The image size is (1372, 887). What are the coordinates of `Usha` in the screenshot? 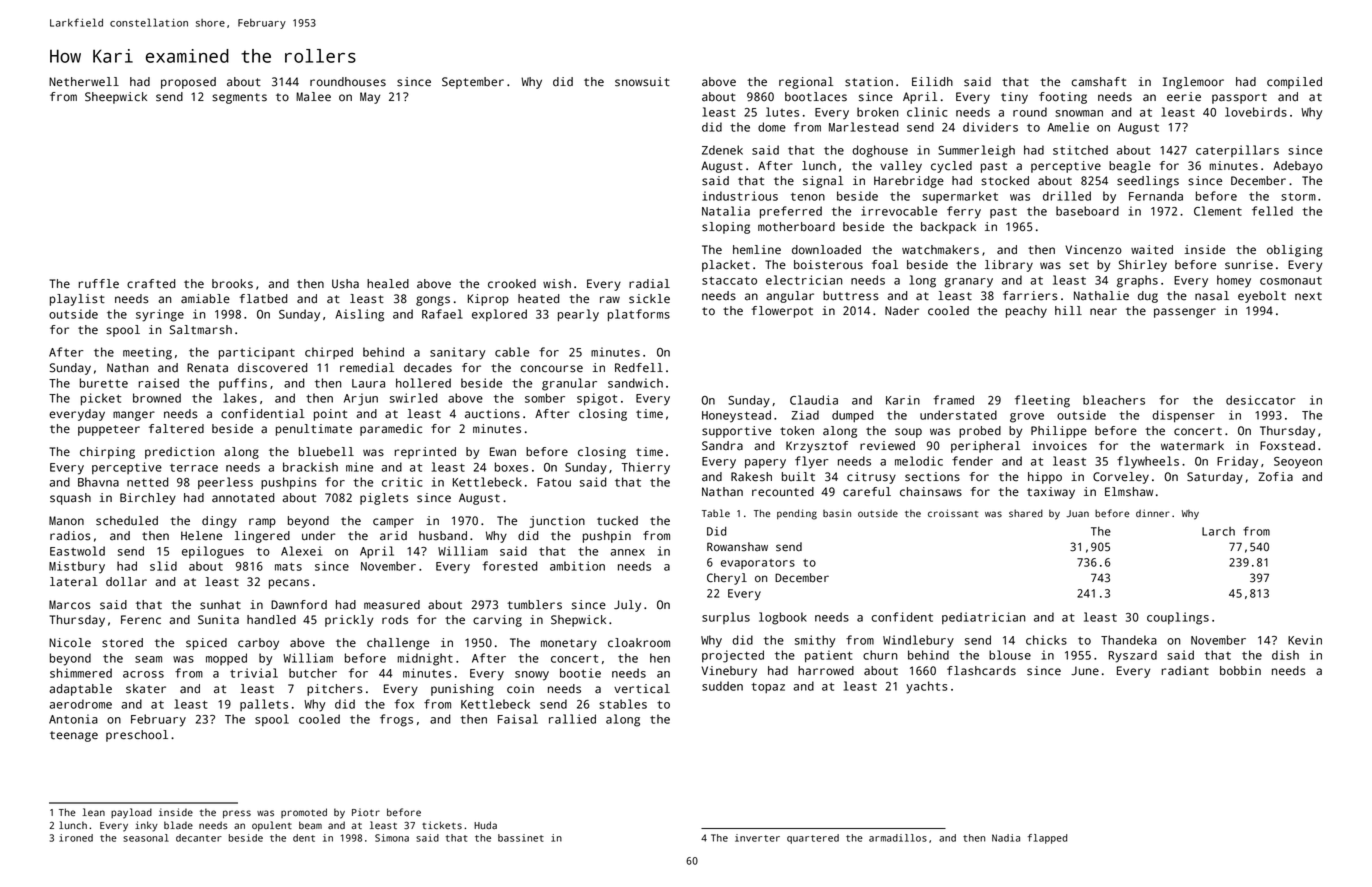 It's located at (345, 284).
